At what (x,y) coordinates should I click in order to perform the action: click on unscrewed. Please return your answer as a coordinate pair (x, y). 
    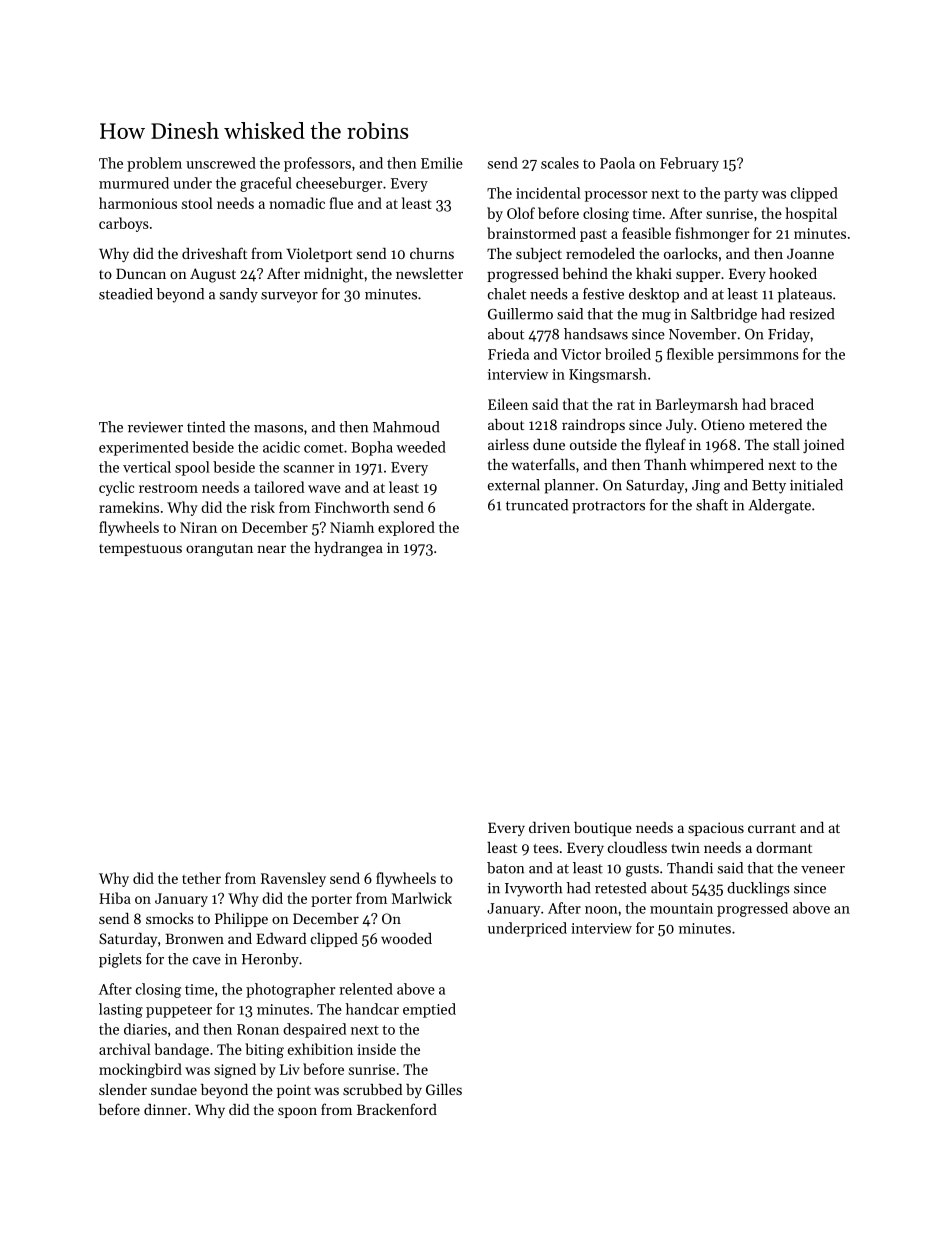
    Looking at the image, I should click on (221, 163).
